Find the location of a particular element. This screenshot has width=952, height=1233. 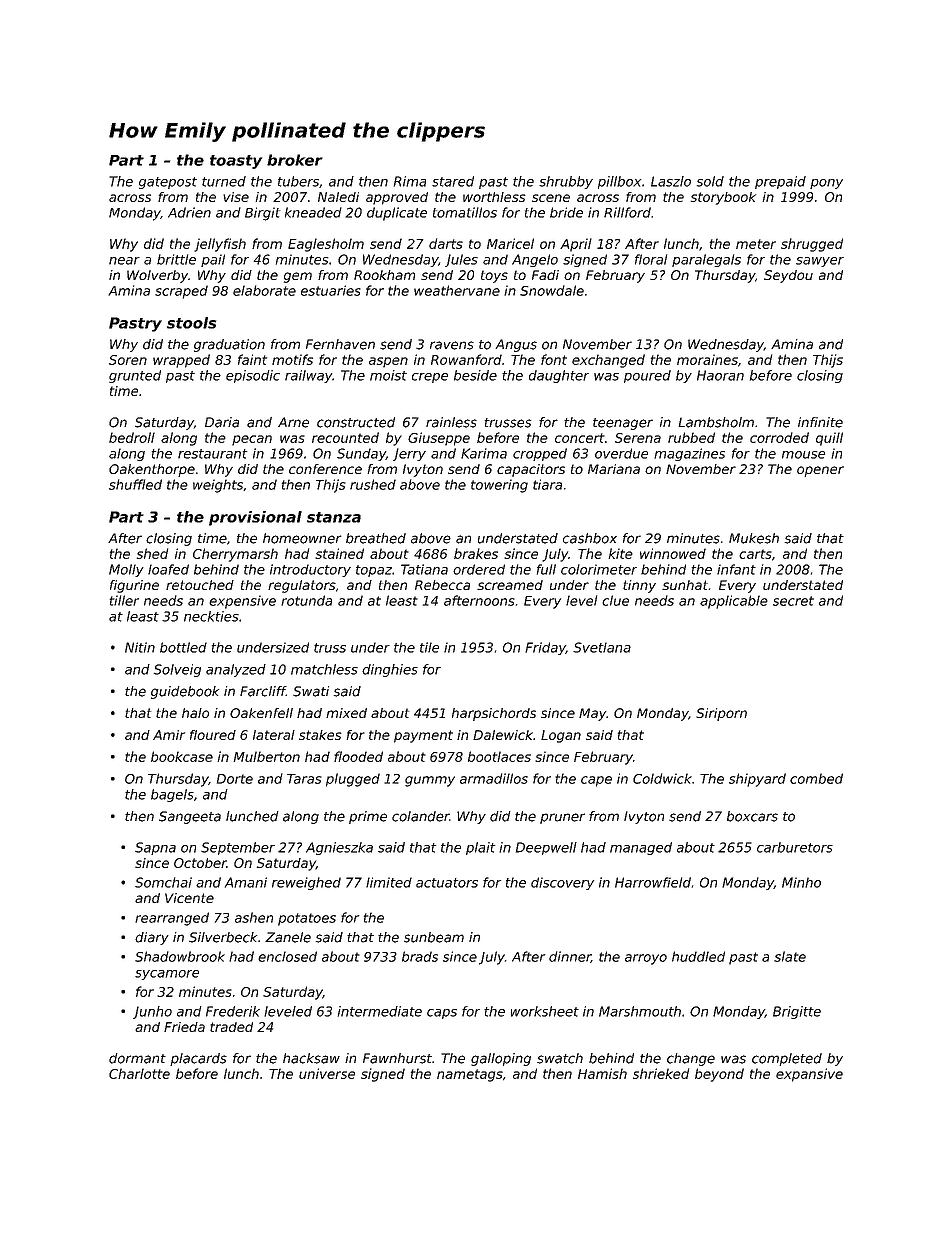

introductory is located at coordinates (310, 570).
